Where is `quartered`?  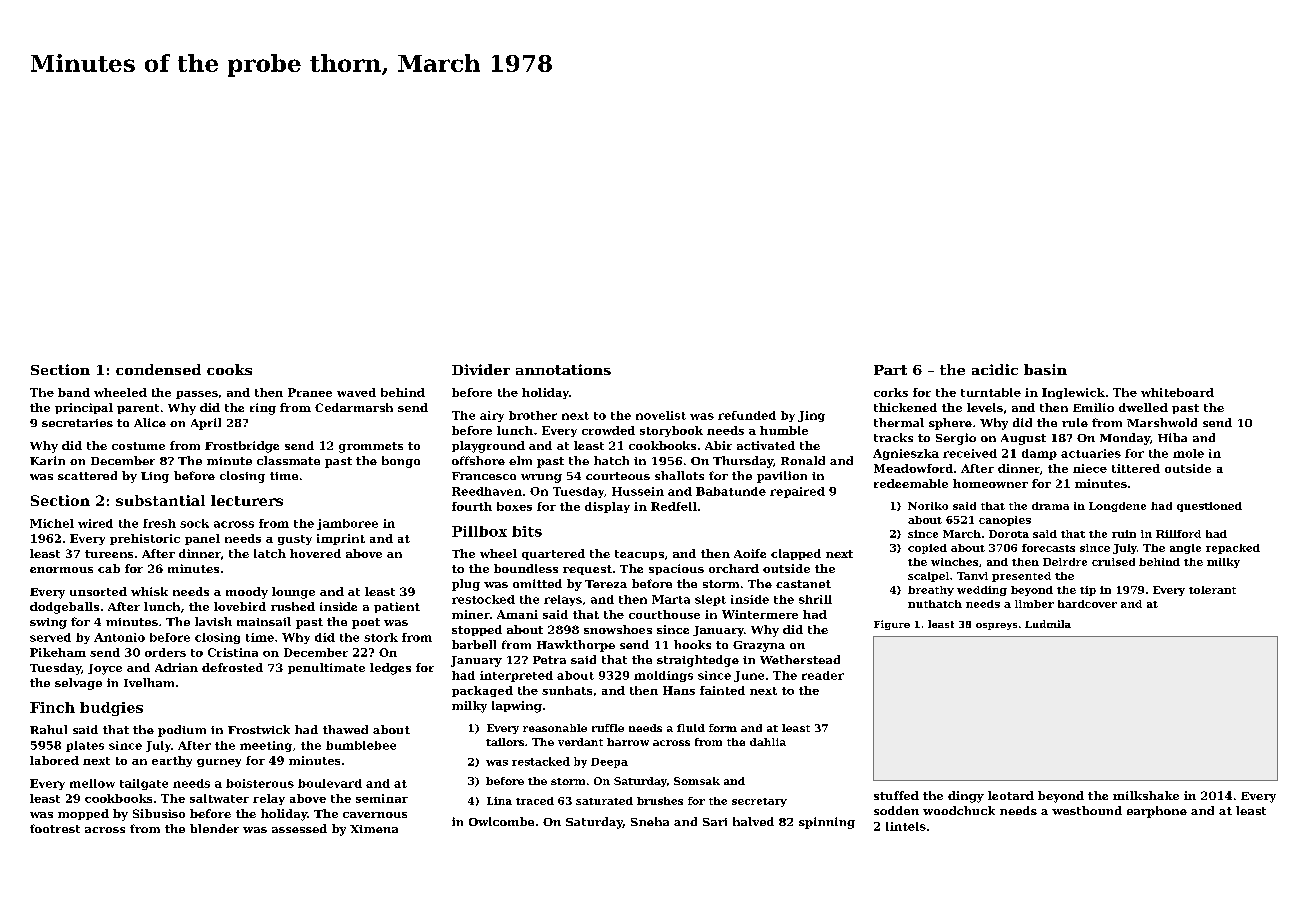
quartered is located at coordinates (553, 554).
